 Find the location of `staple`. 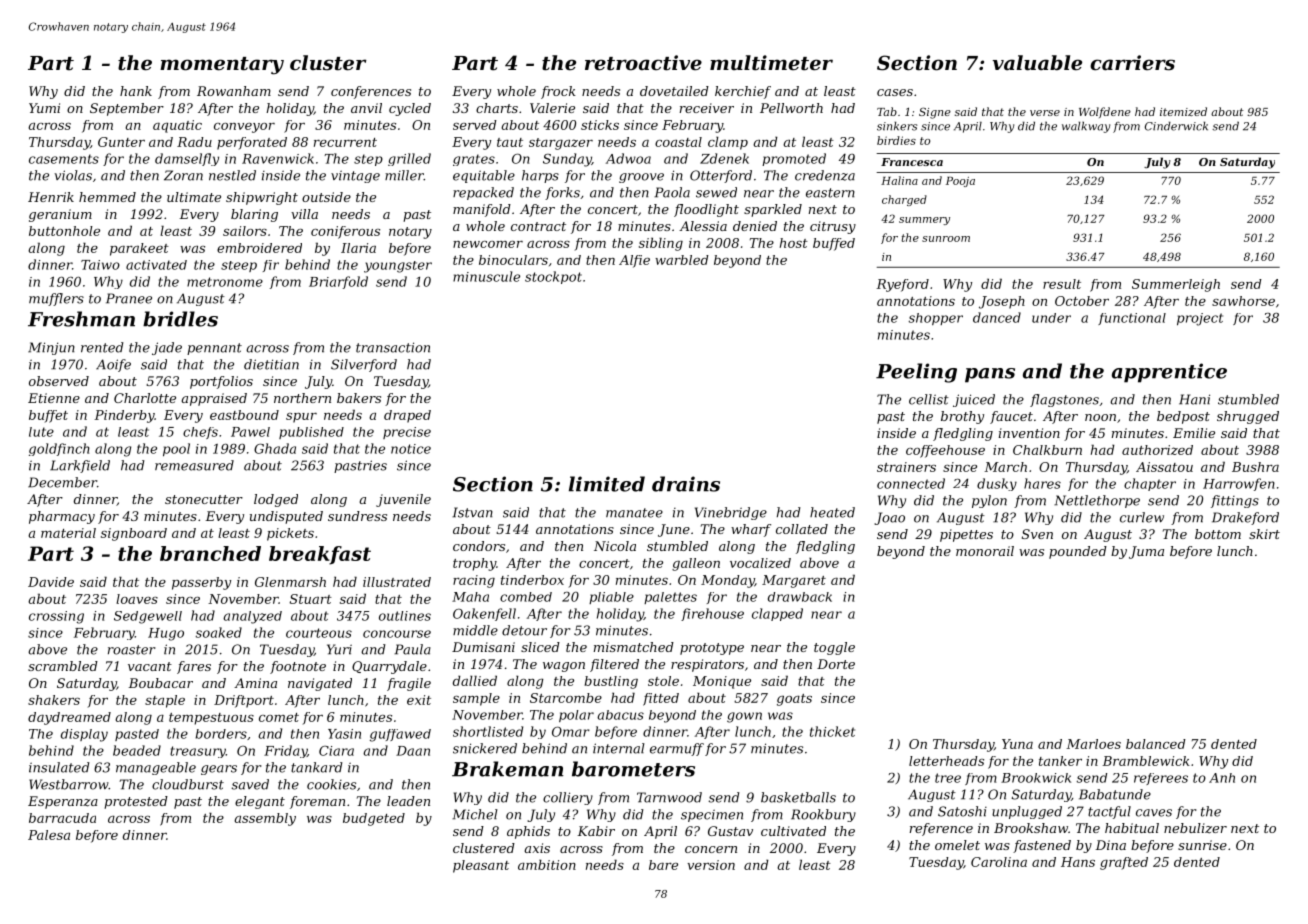

staple is located at coordinates (165, 701).
